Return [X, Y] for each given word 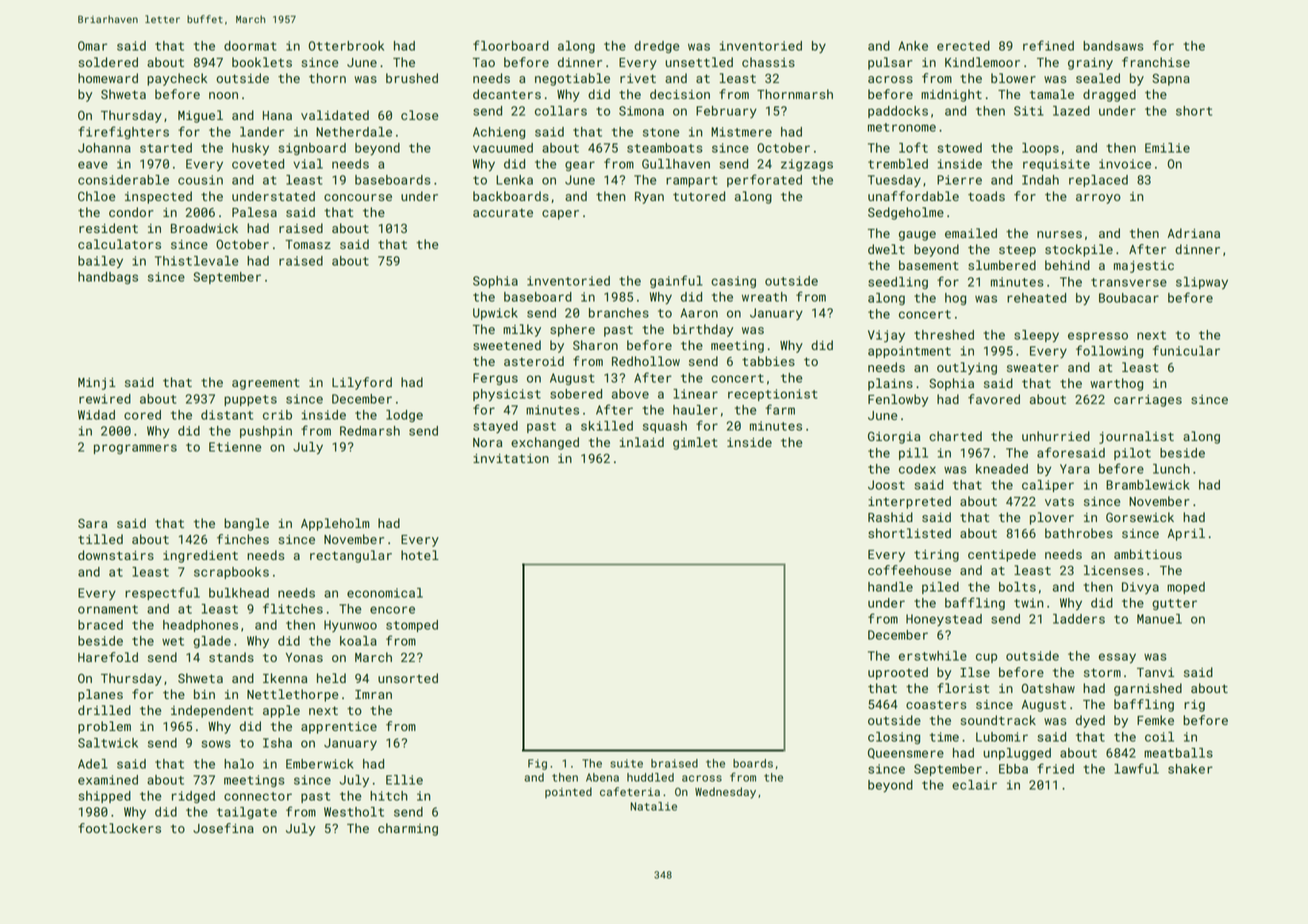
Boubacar [1129, 298]
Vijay [886, 336]
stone [661, 132]
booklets [262, 62]
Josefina [223, 828]
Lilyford [362, 383]
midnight [951, 95]
